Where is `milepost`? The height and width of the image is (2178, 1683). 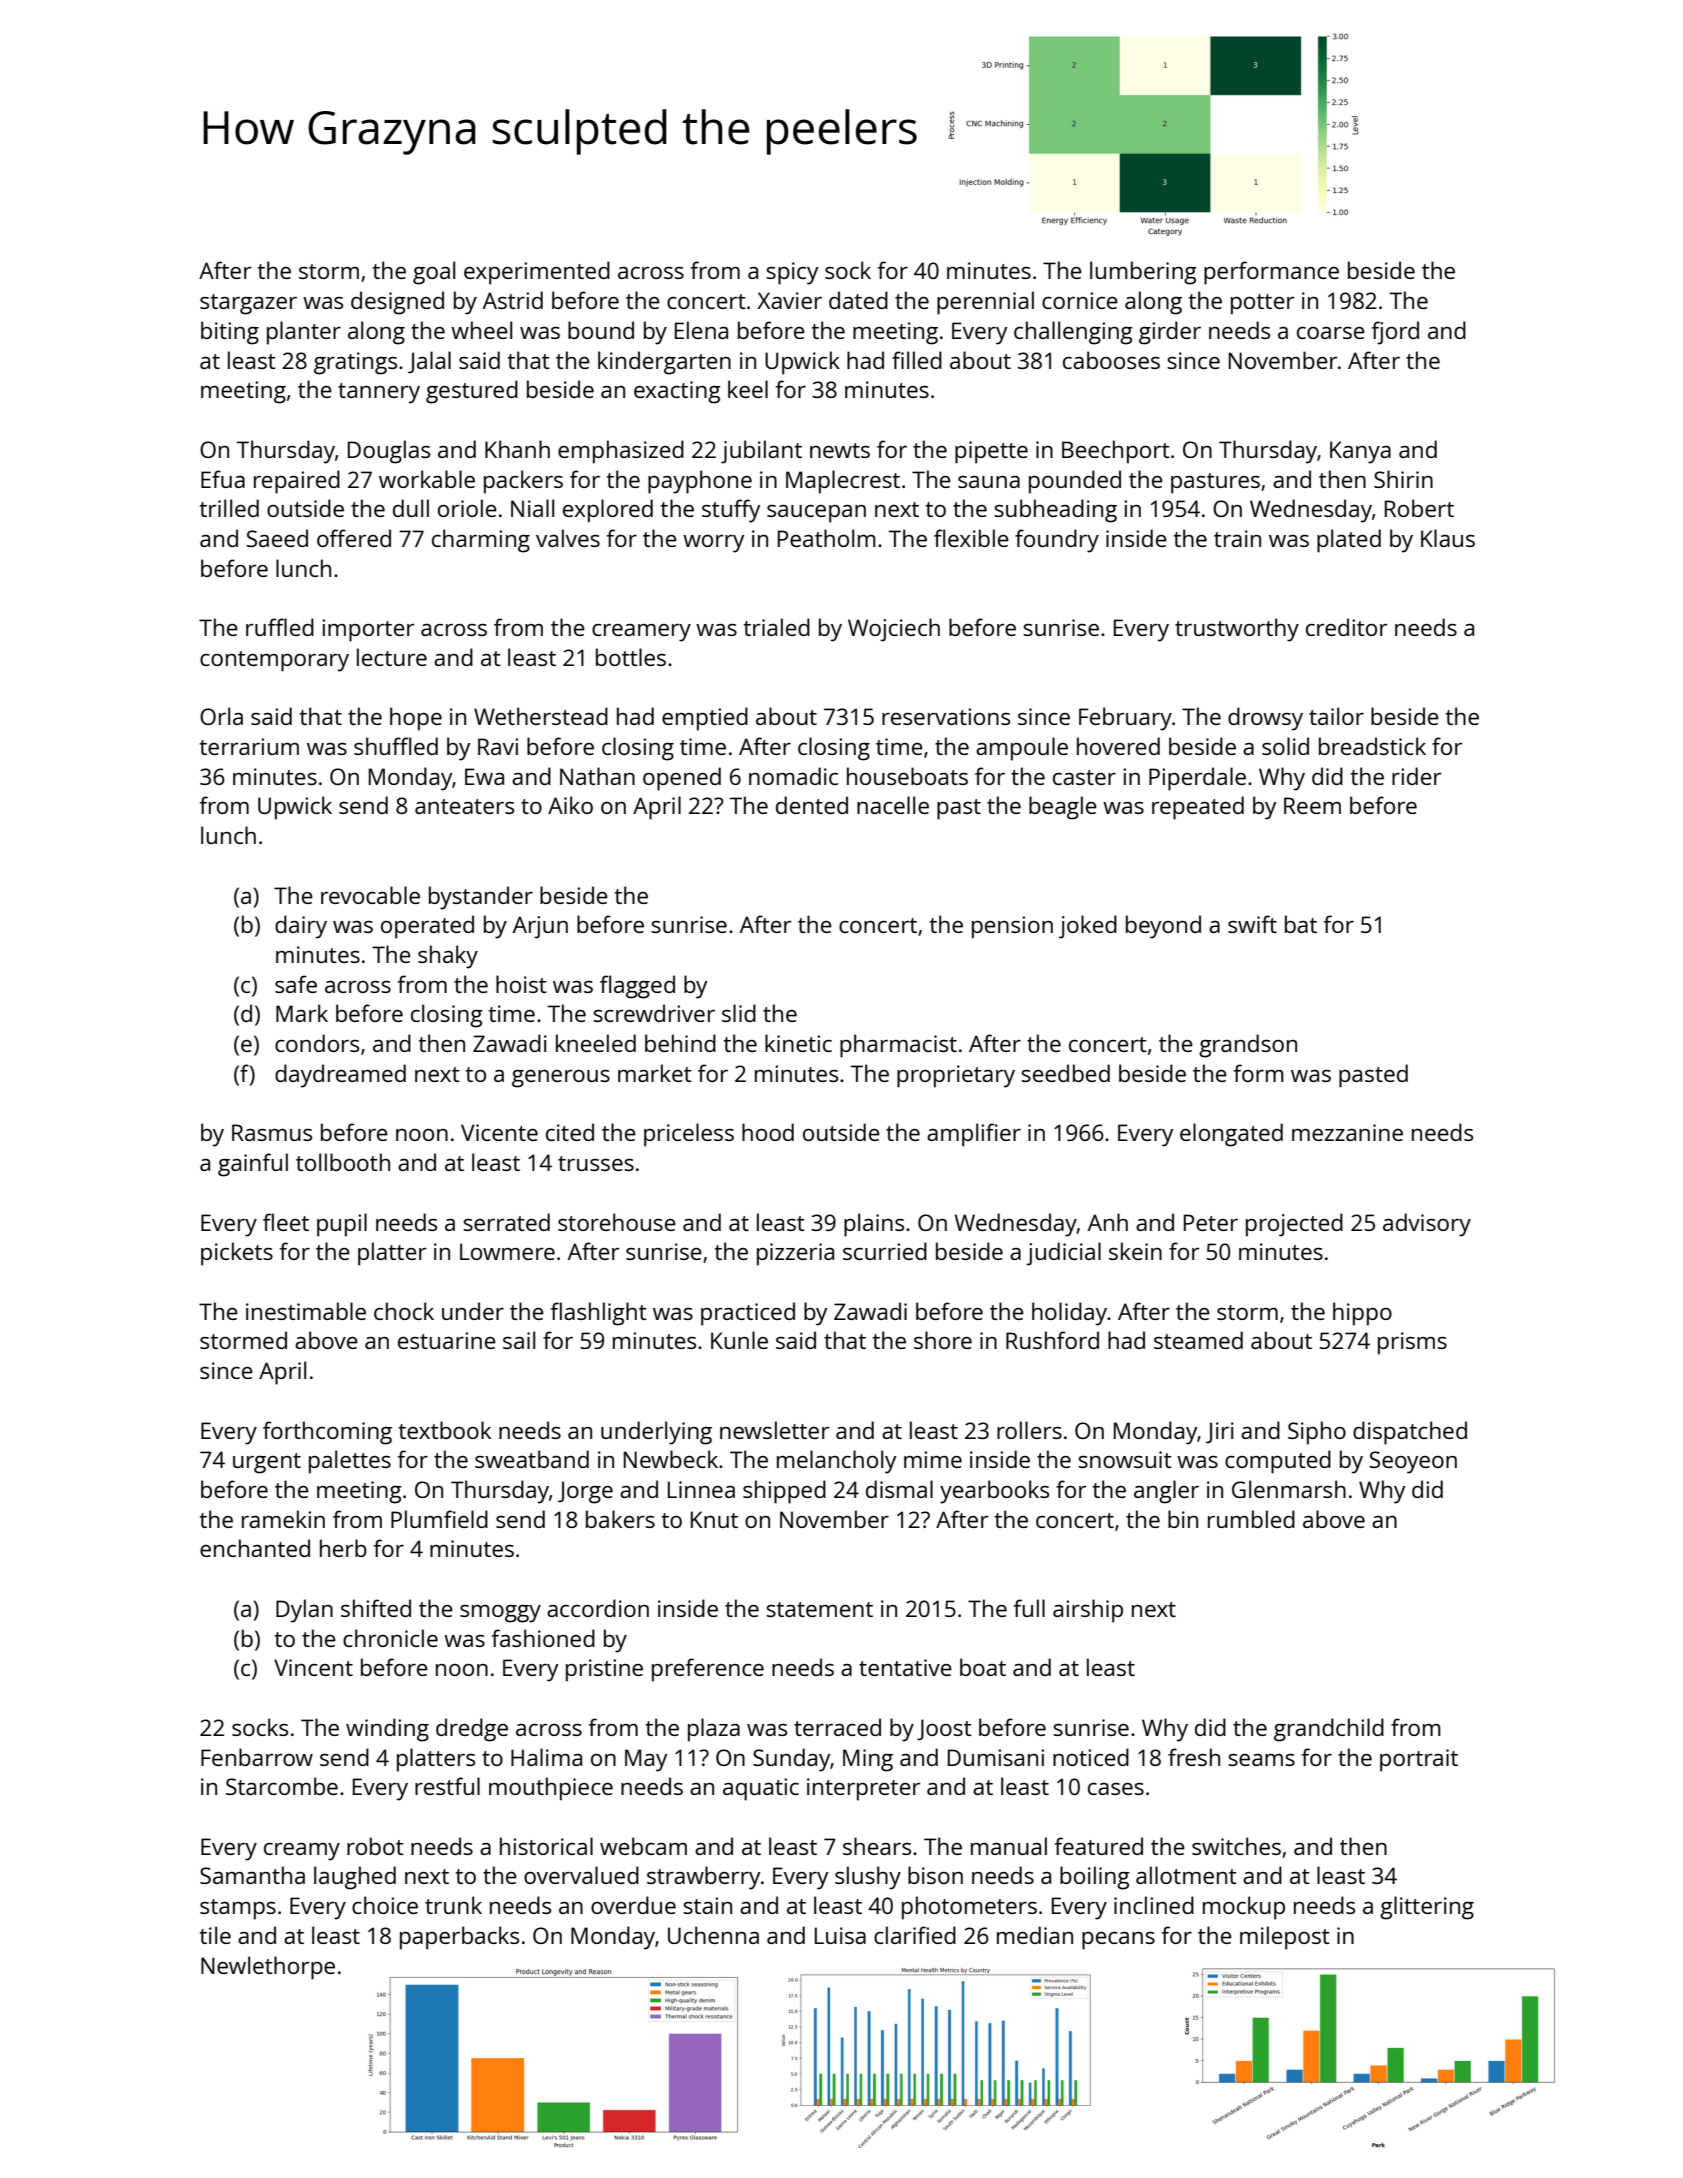
milepost is located at coordinates (1285, 1938).
